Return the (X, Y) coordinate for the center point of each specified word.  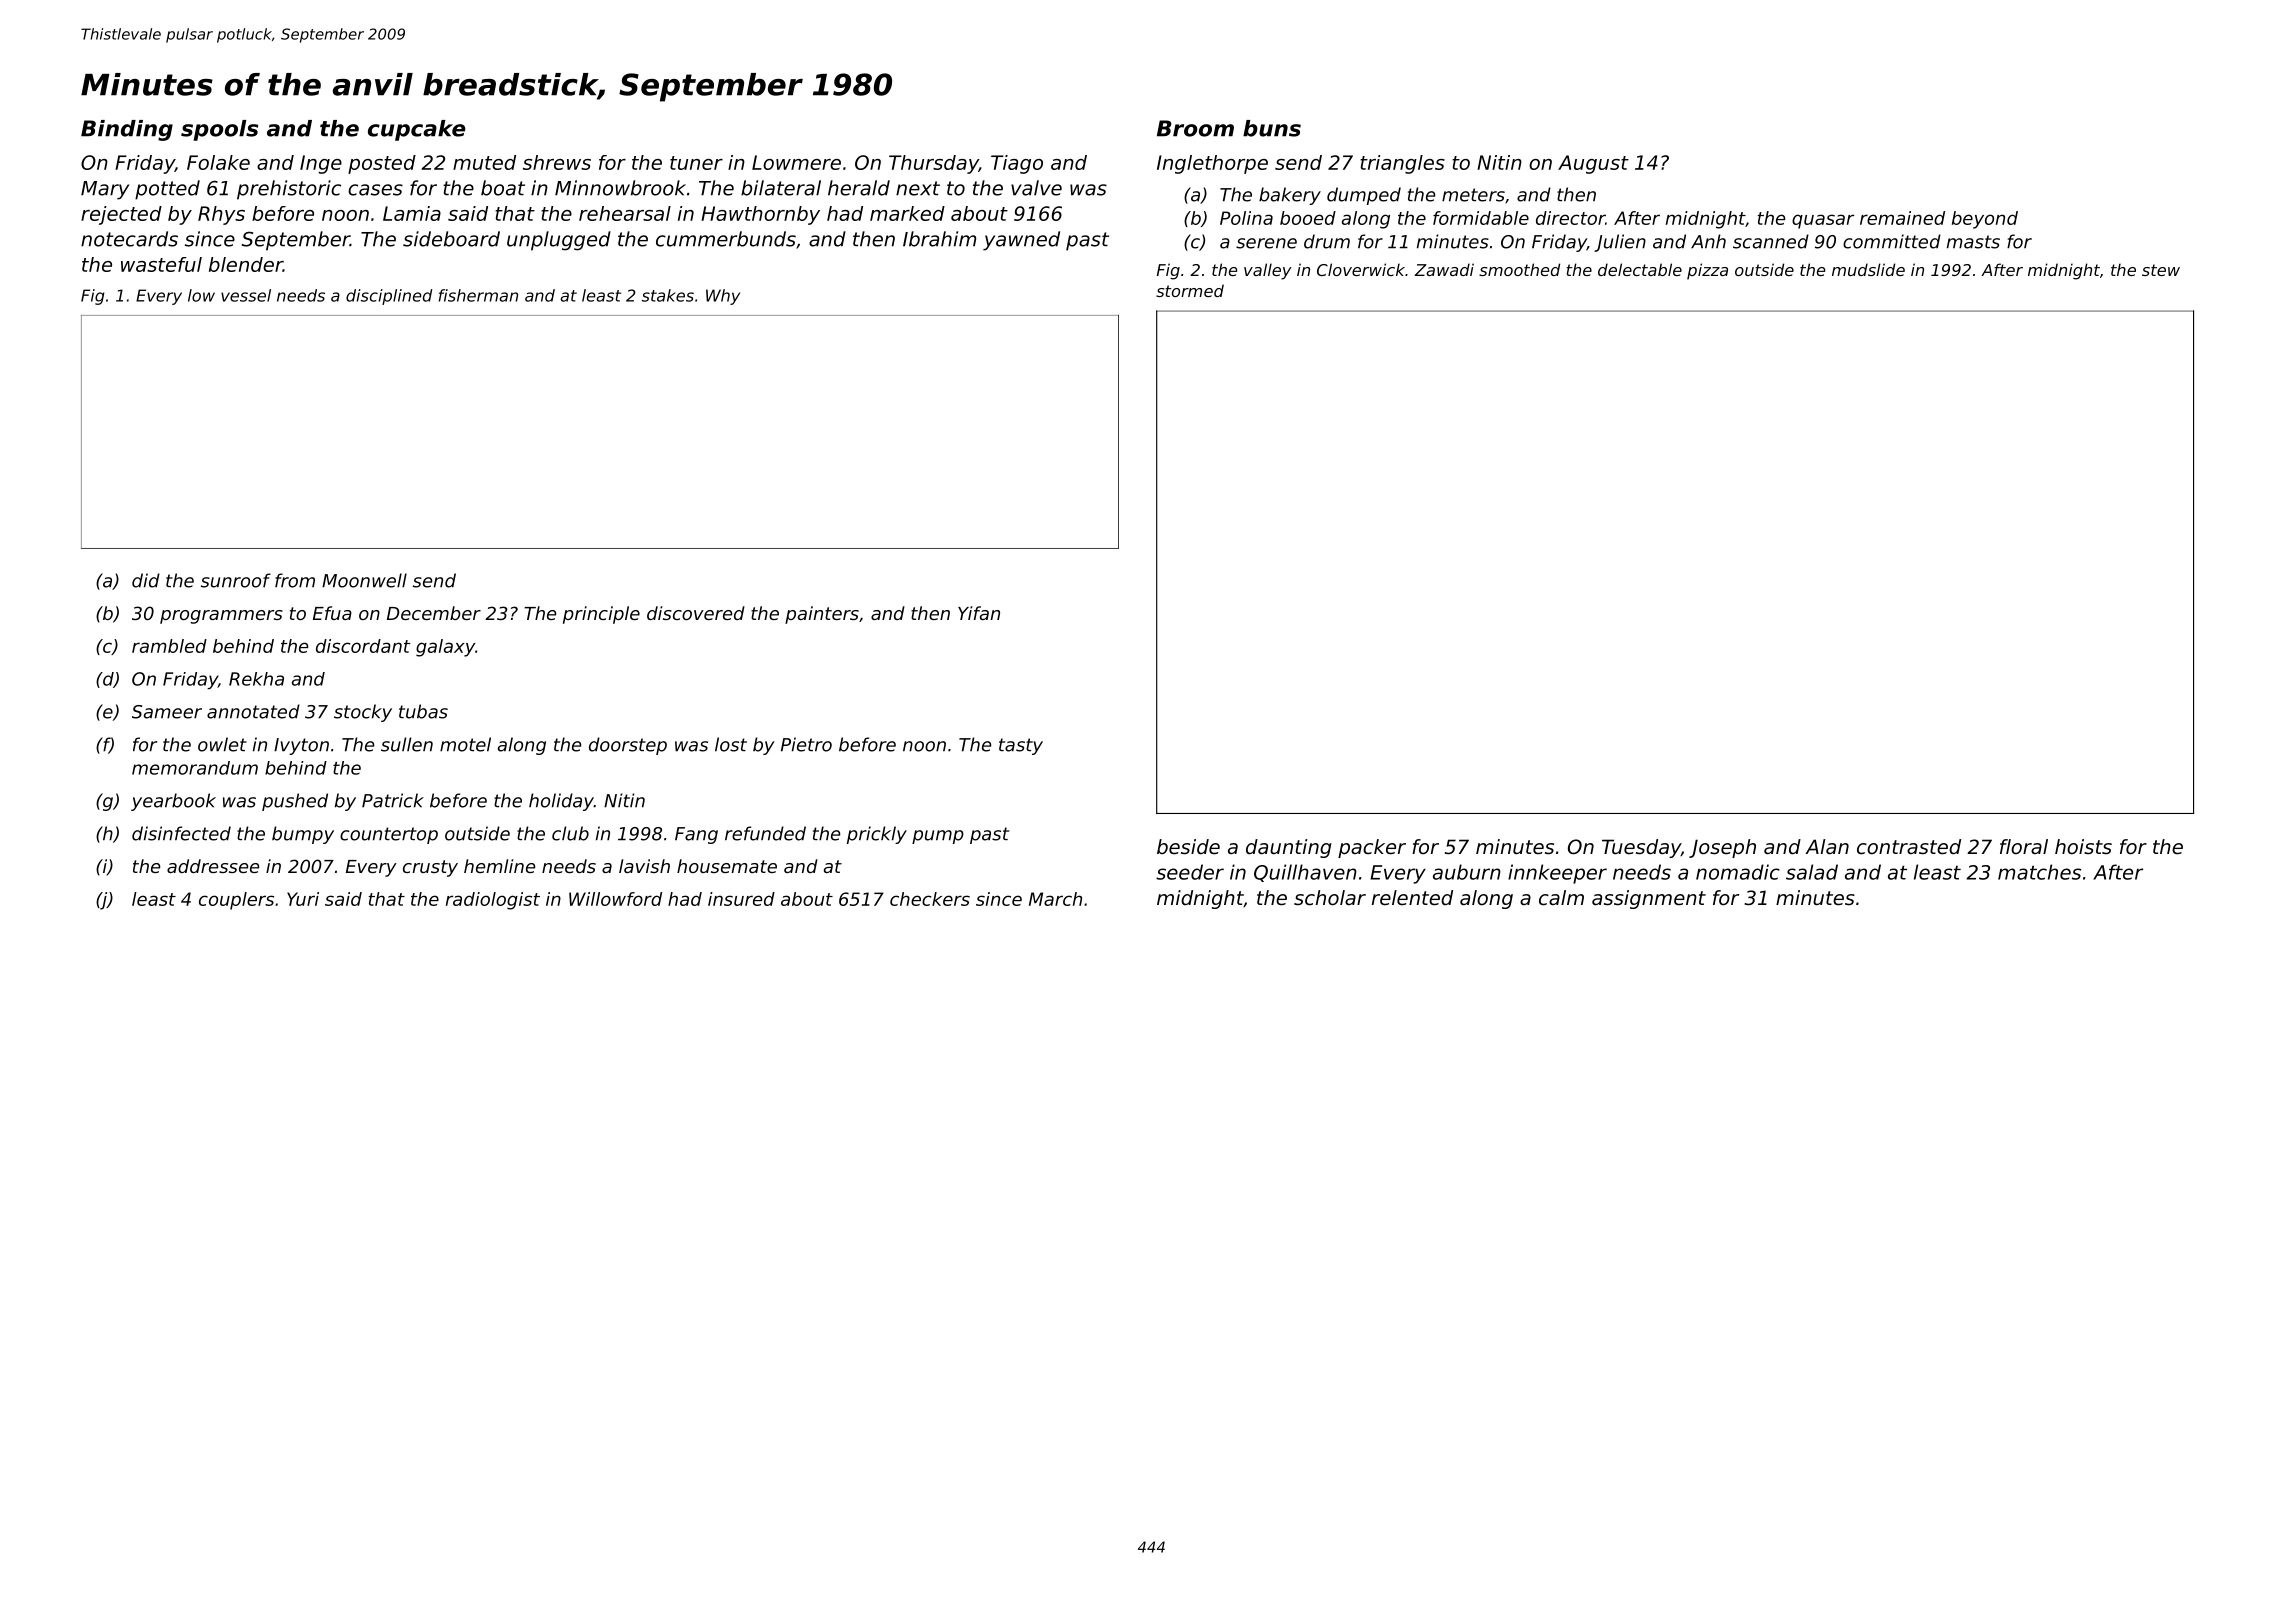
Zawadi (1444, 269)
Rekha (256, 679)
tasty (1021, 746)
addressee (213, 866)
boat (503, 188)
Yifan (979, 613)
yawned (1021, 241)
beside (1188, 847)
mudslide (1868, 269)
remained (1902, 218)
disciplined (389, 297)
